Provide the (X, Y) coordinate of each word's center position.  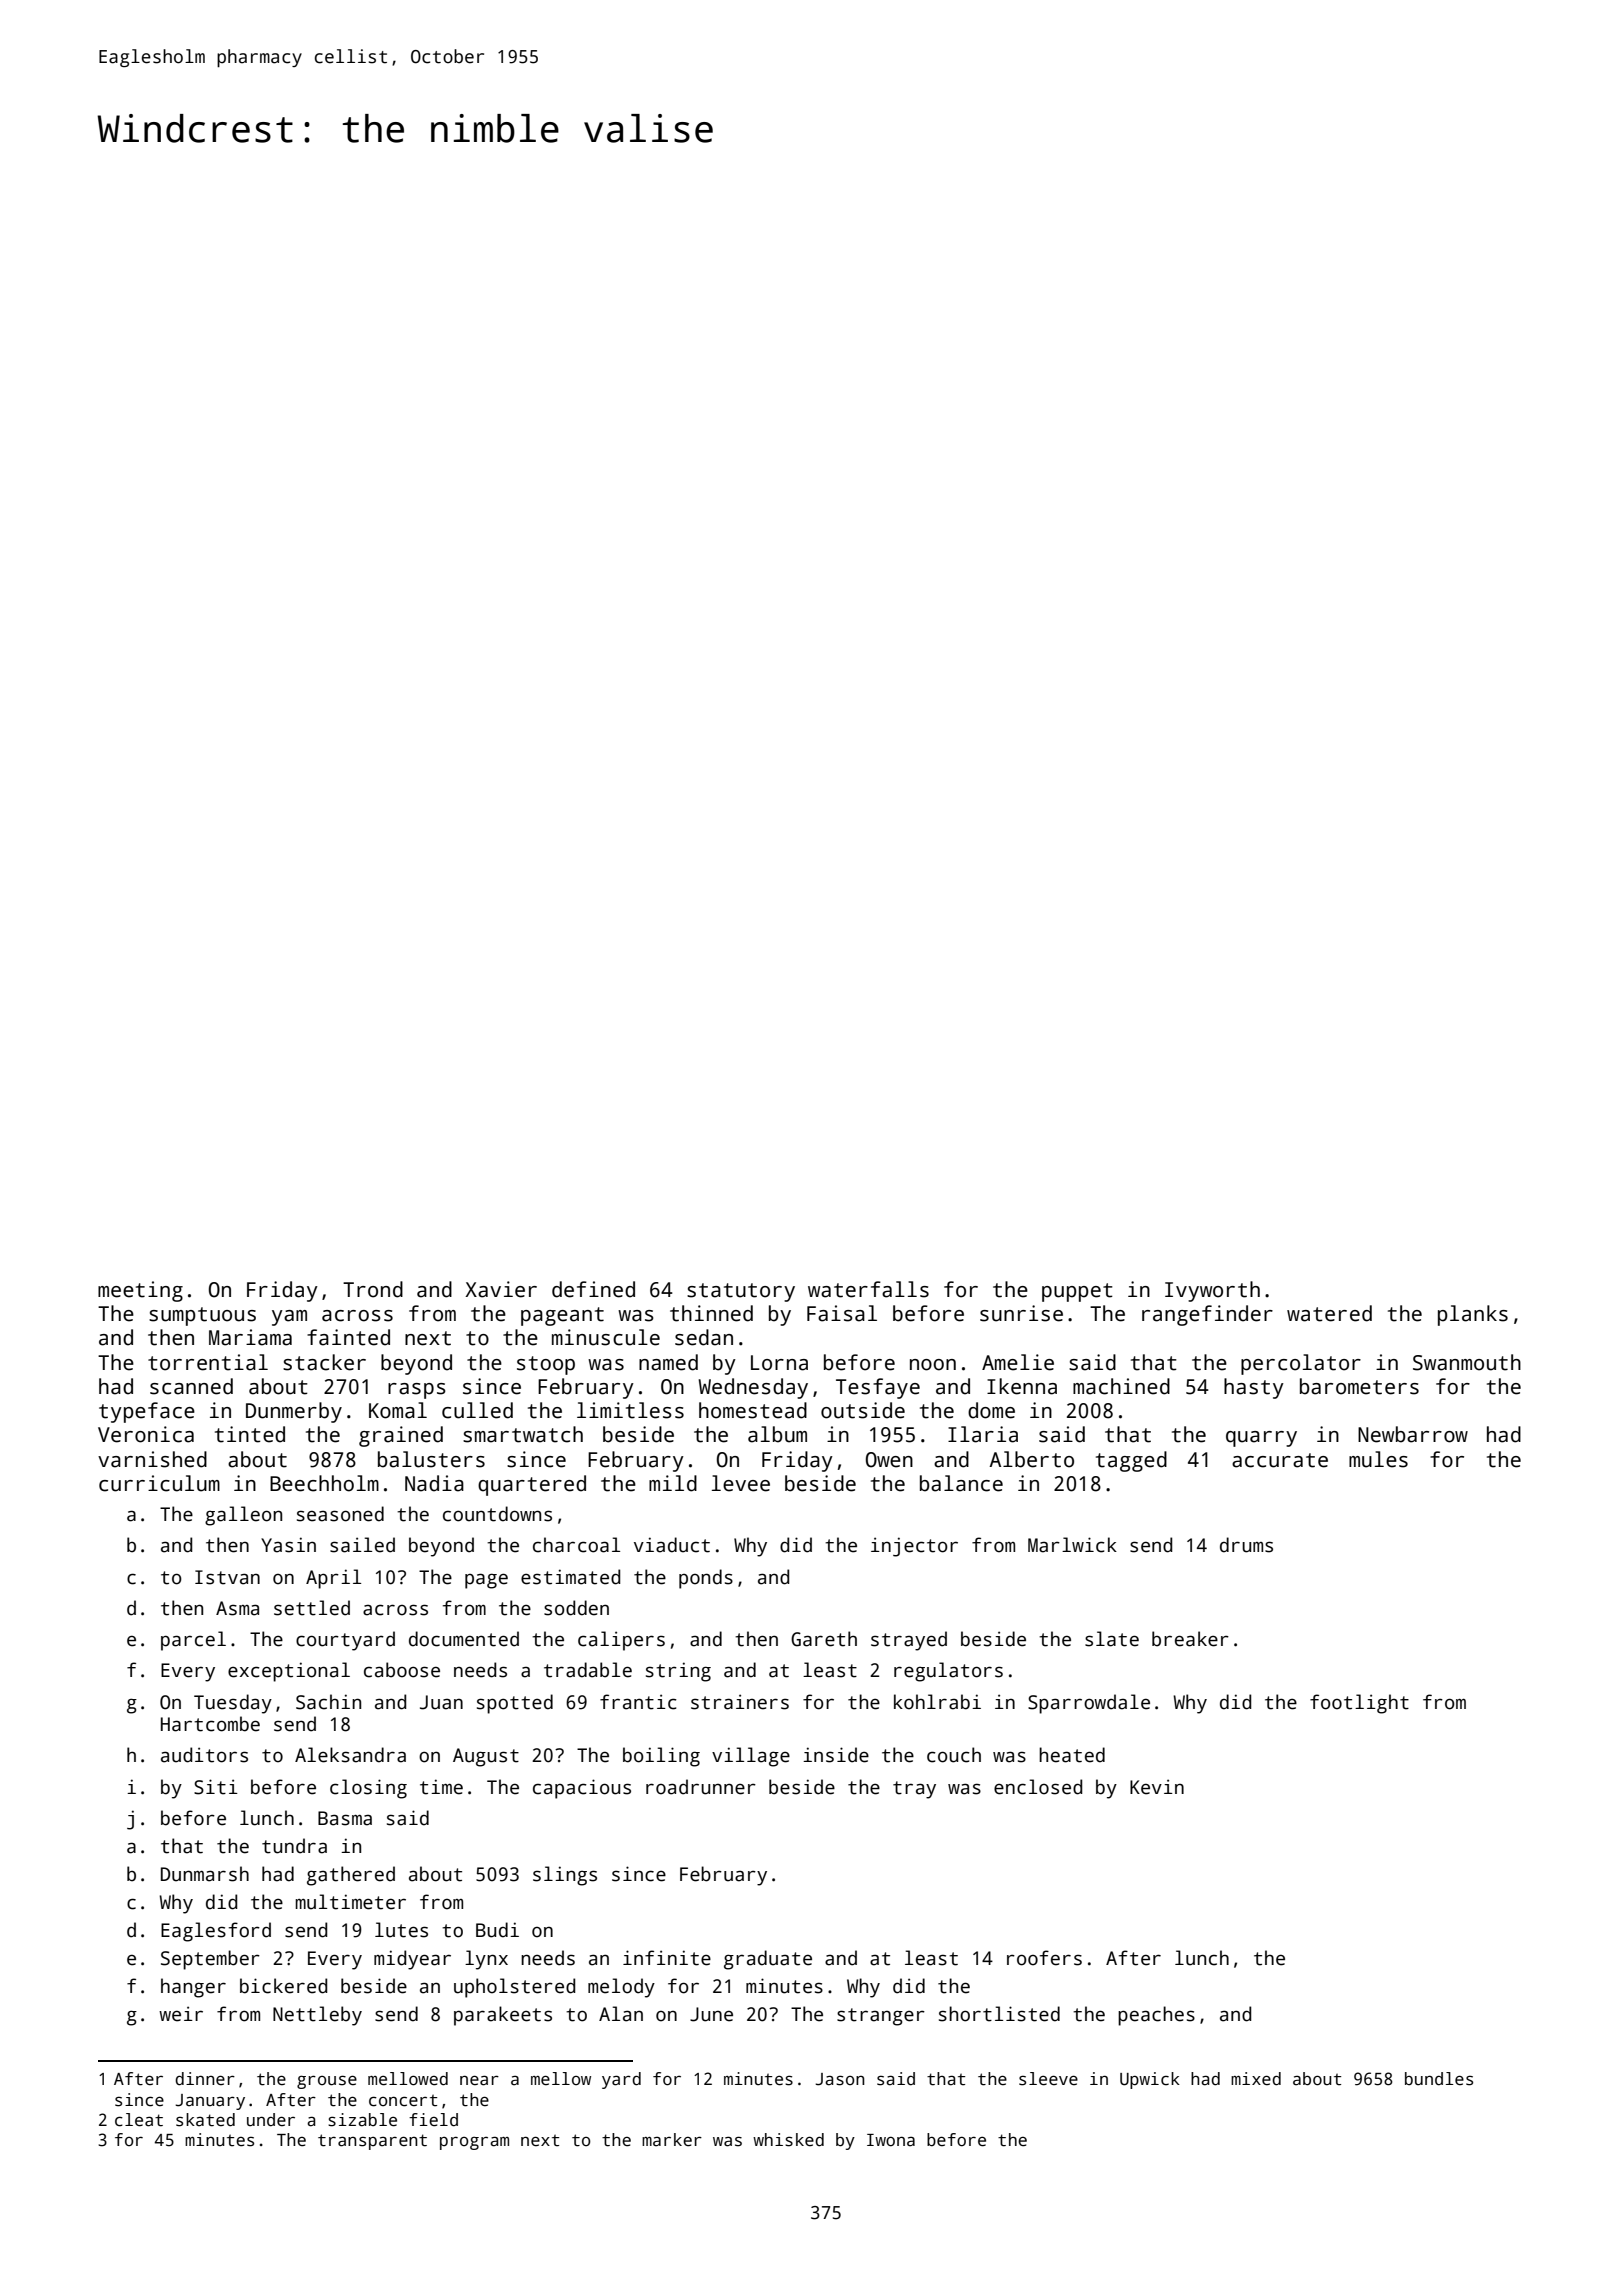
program (474, 2143)
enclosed (1038, 1787)
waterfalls (868, 1289)
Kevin (1157, 1787)
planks (1473, 1315)
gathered (351, 1876)
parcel (193, 1641)
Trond (373, 1289)
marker (672, 2140)
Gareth (824, 1639)
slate (1112, 1639)
